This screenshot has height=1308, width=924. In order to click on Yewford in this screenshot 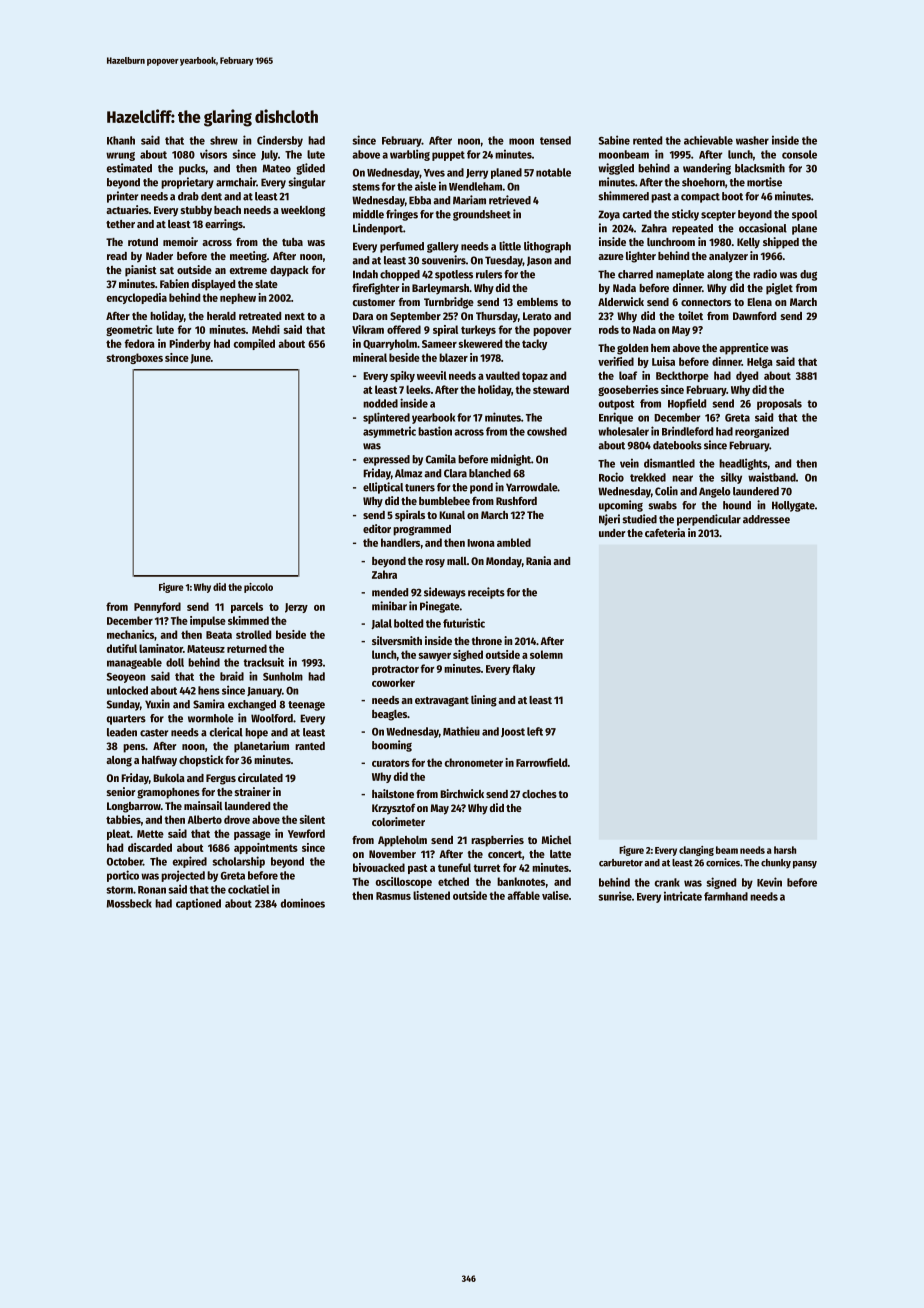, I will do `click(306, 833)`.
